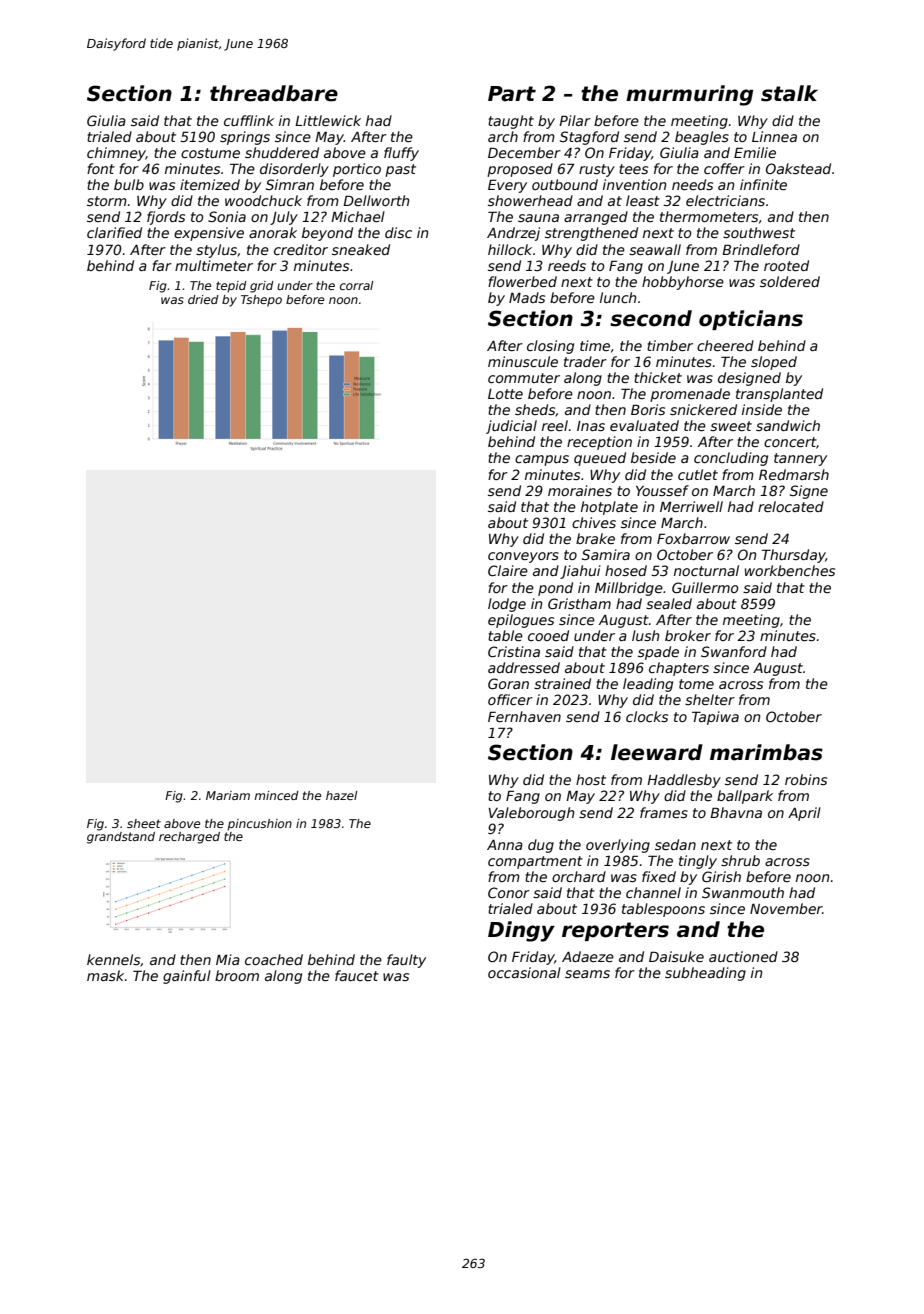 This screenshot has width=924, height=1314. What do you see at coordinates (689, 95) in the screenshot?
I see `murmuring` at bounding box center [689, 95].
